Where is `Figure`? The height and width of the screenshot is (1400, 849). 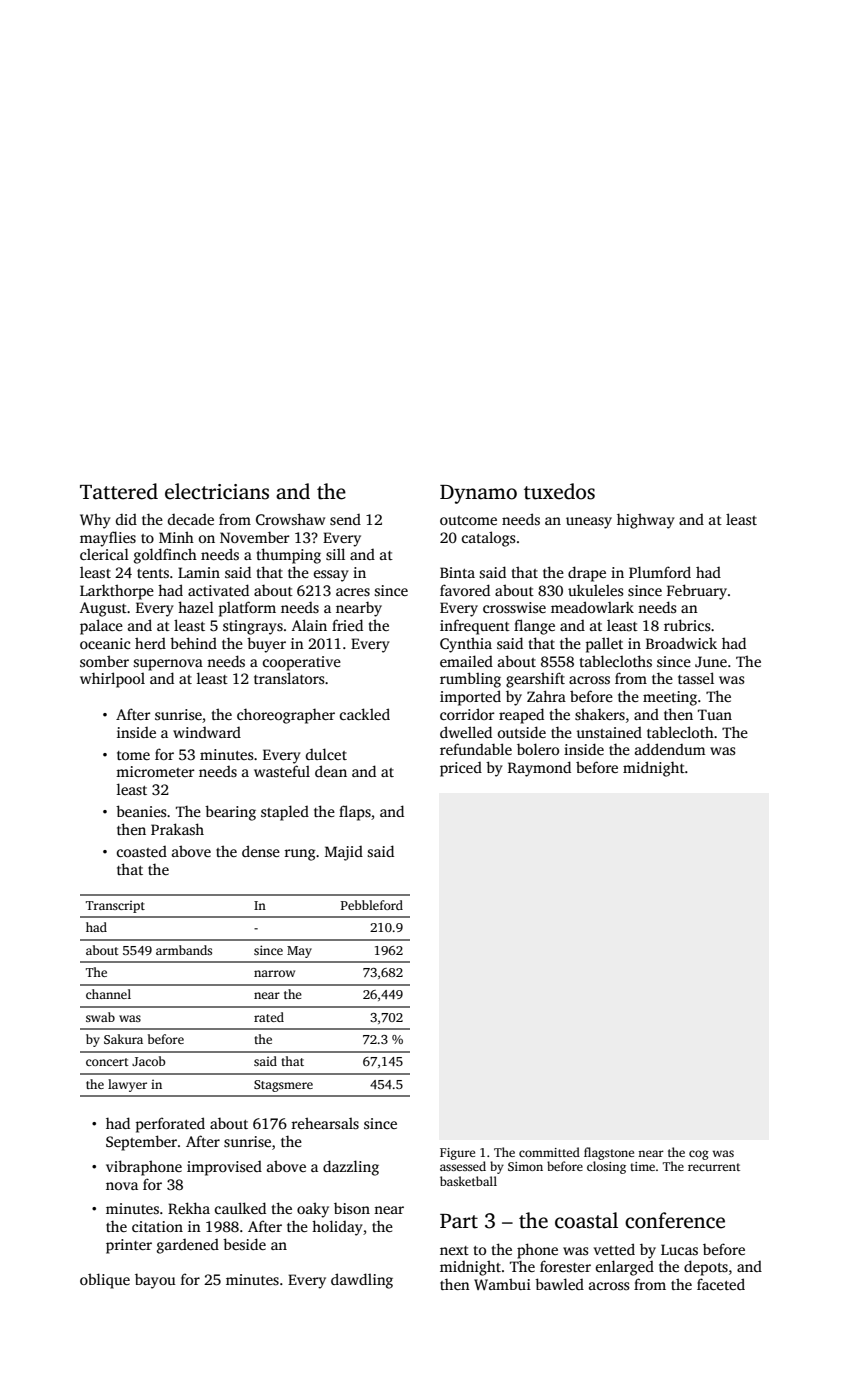
Figure is located at coordinates (457, 1154).
